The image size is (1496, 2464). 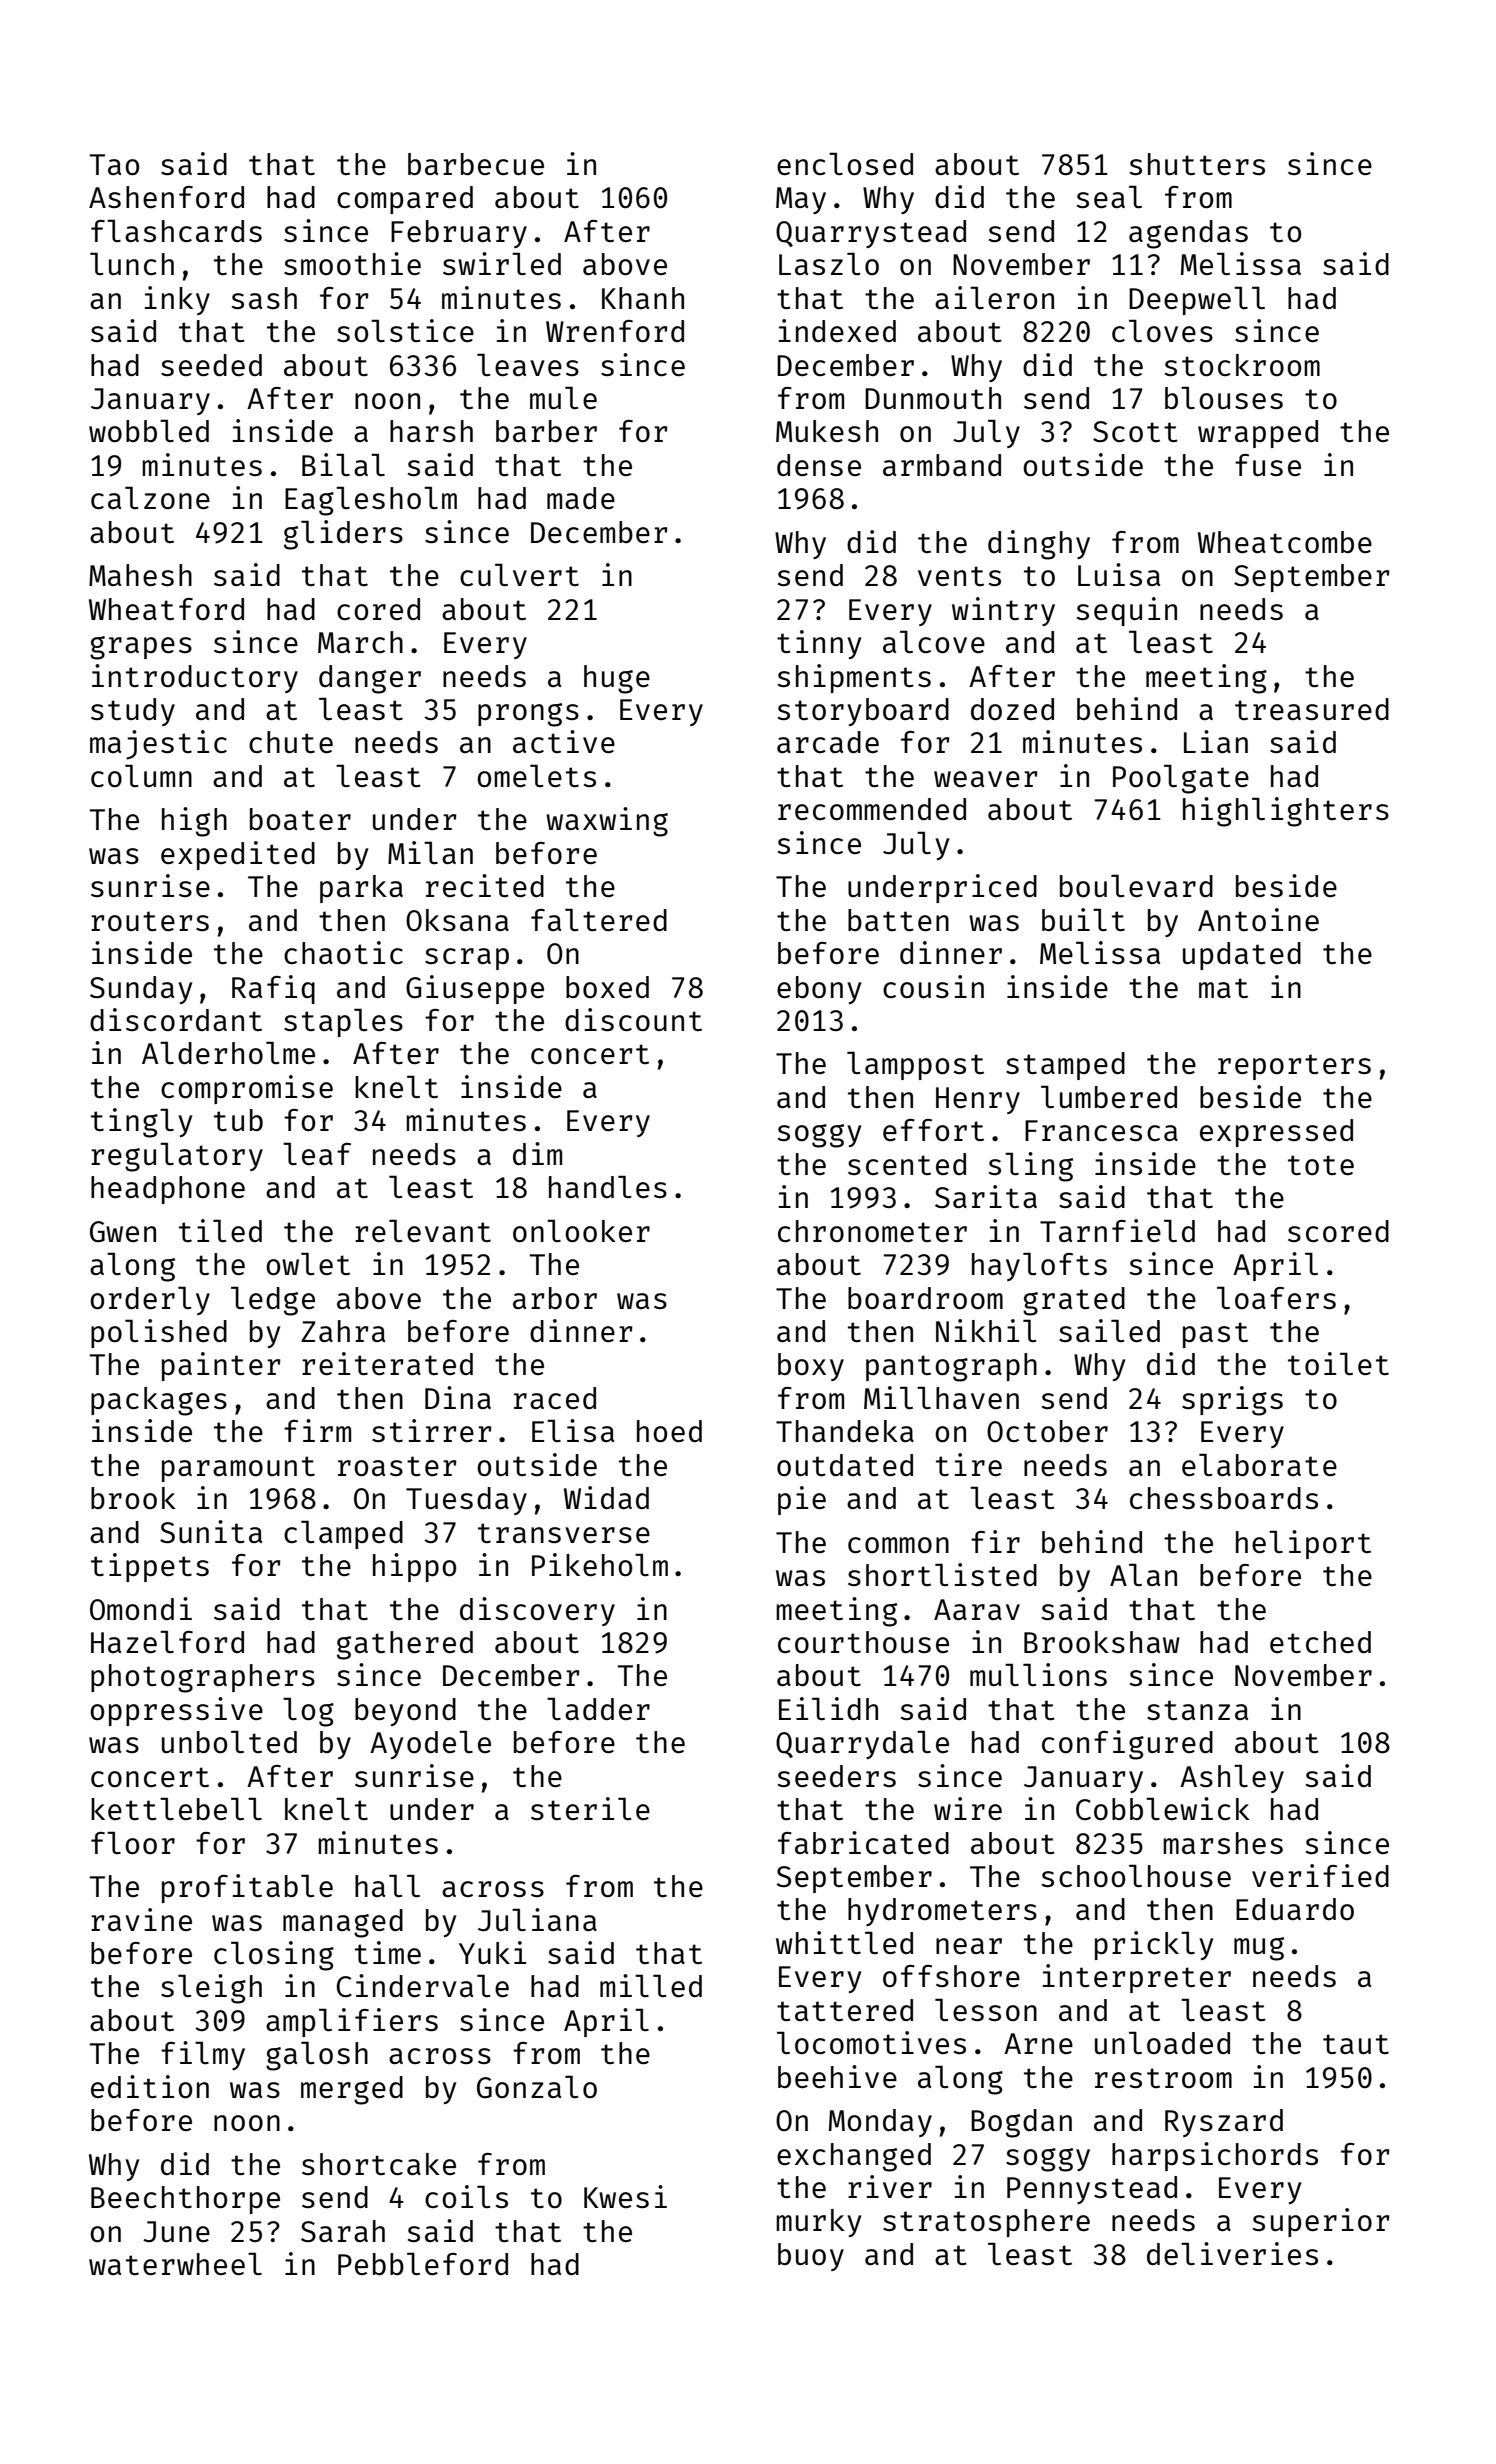 What do you see at coordinates (175, 2263) in the screenshot?
I see `waterwheel` at bounding box center [175, 2263].
